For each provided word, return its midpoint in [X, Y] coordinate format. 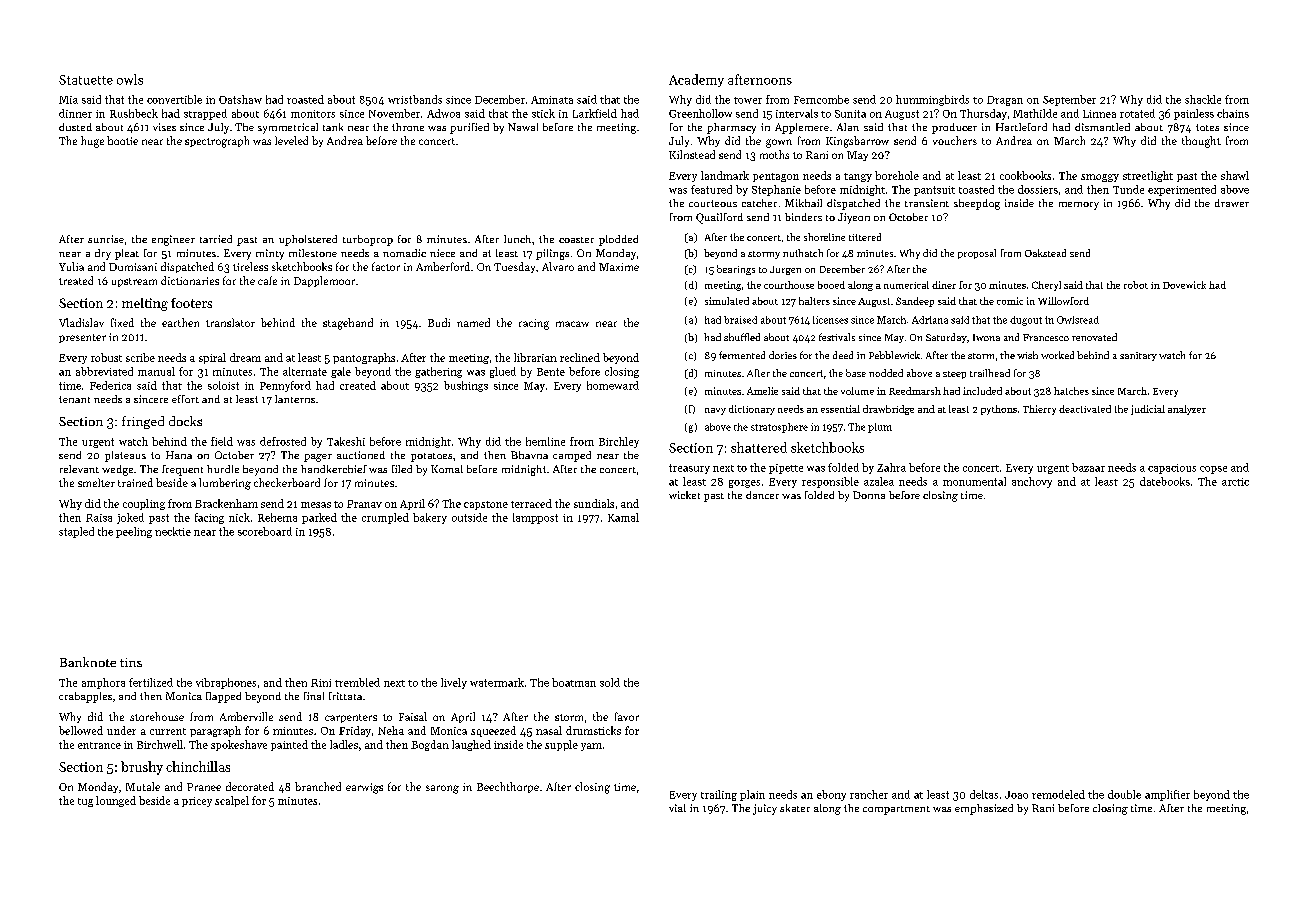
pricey [197, 802]
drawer [1232, 203]
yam [591, 747]
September [1069, 100]
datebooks [1165, 481]
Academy [696, 80]
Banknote [88, 662]
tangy [858, 177]
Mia [68, 100]
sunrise [106, 239]
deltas [984, 794]
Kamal [623, 517]
